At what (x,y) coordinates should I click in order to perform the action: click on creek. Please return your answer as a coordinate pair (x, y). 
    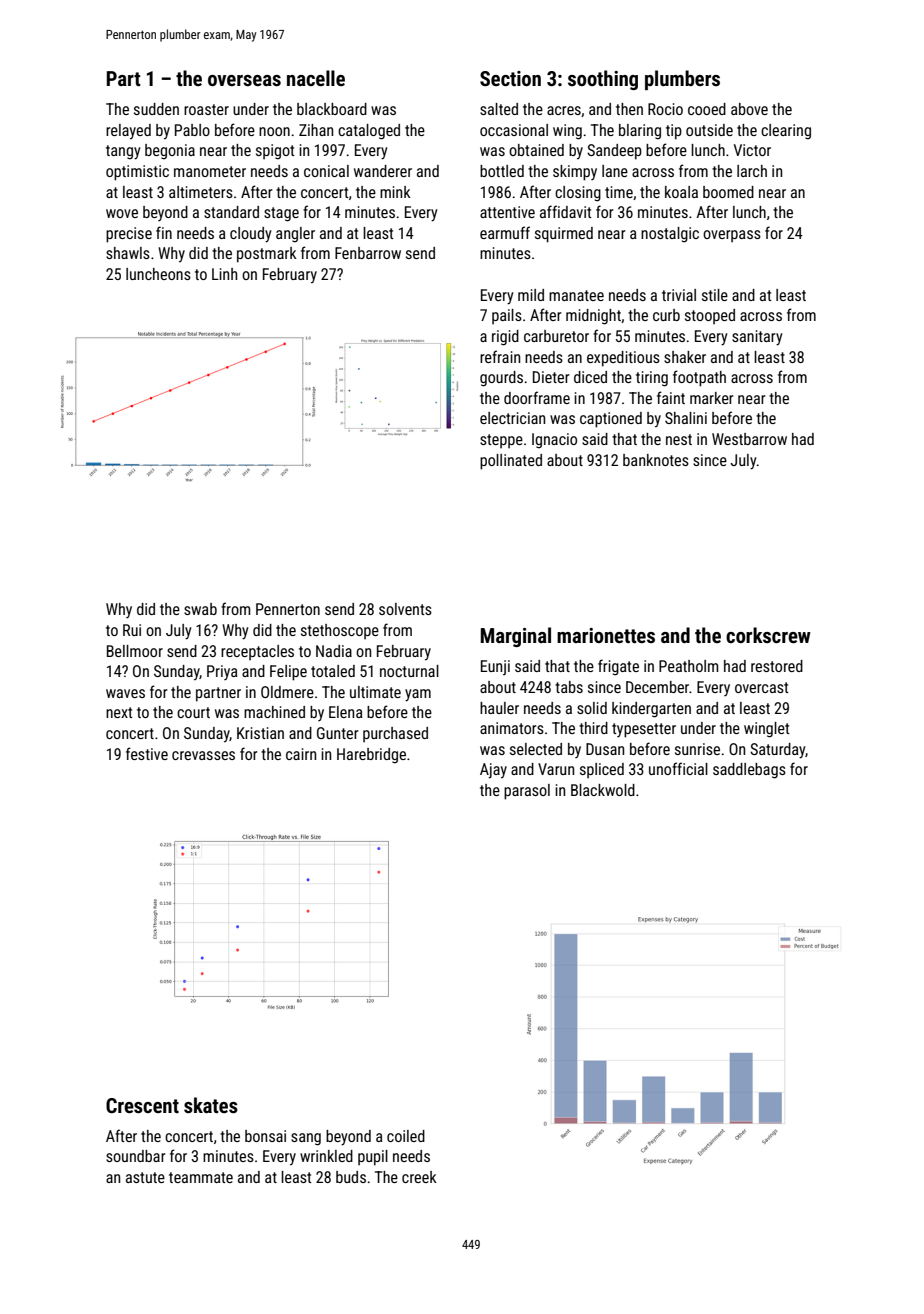
    Looking at the image, I should click on (419, 1177).
